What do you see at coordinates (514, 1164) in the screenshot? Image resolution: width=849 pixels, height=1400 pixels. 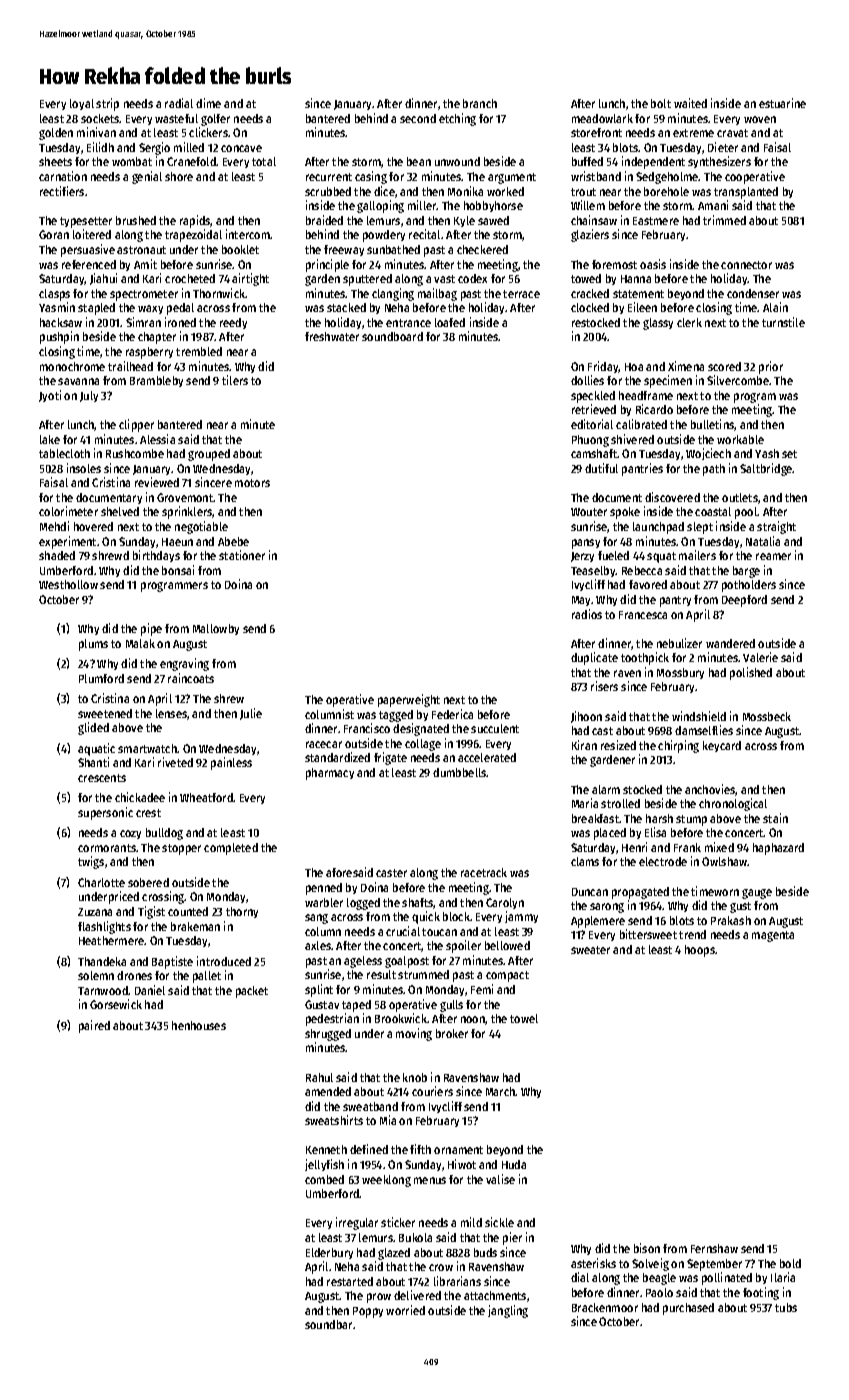 I see `Huda` at bounding box center [514, 1164].
